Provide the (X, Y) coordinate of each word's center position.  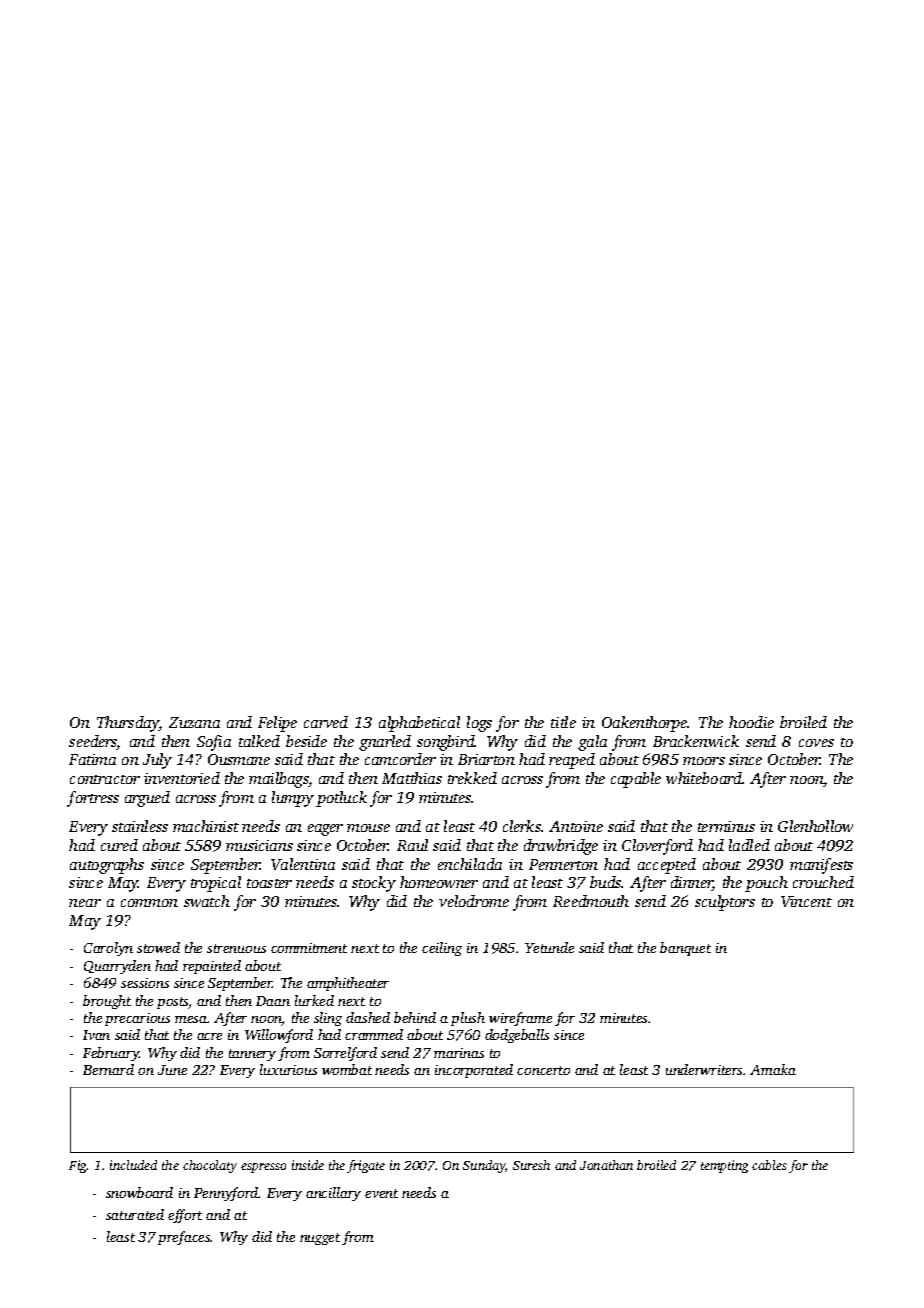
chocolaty (210, 1166)
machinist (206, 826)
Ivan (96, 1035)
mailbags (278, 780)
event (381, 1193)
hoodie (751, 722)
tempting (724, 1166)
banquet (685, 949)
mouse (368, 828)
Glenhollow (815, 826)
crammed (374, 1034)
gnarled (385, 743)
